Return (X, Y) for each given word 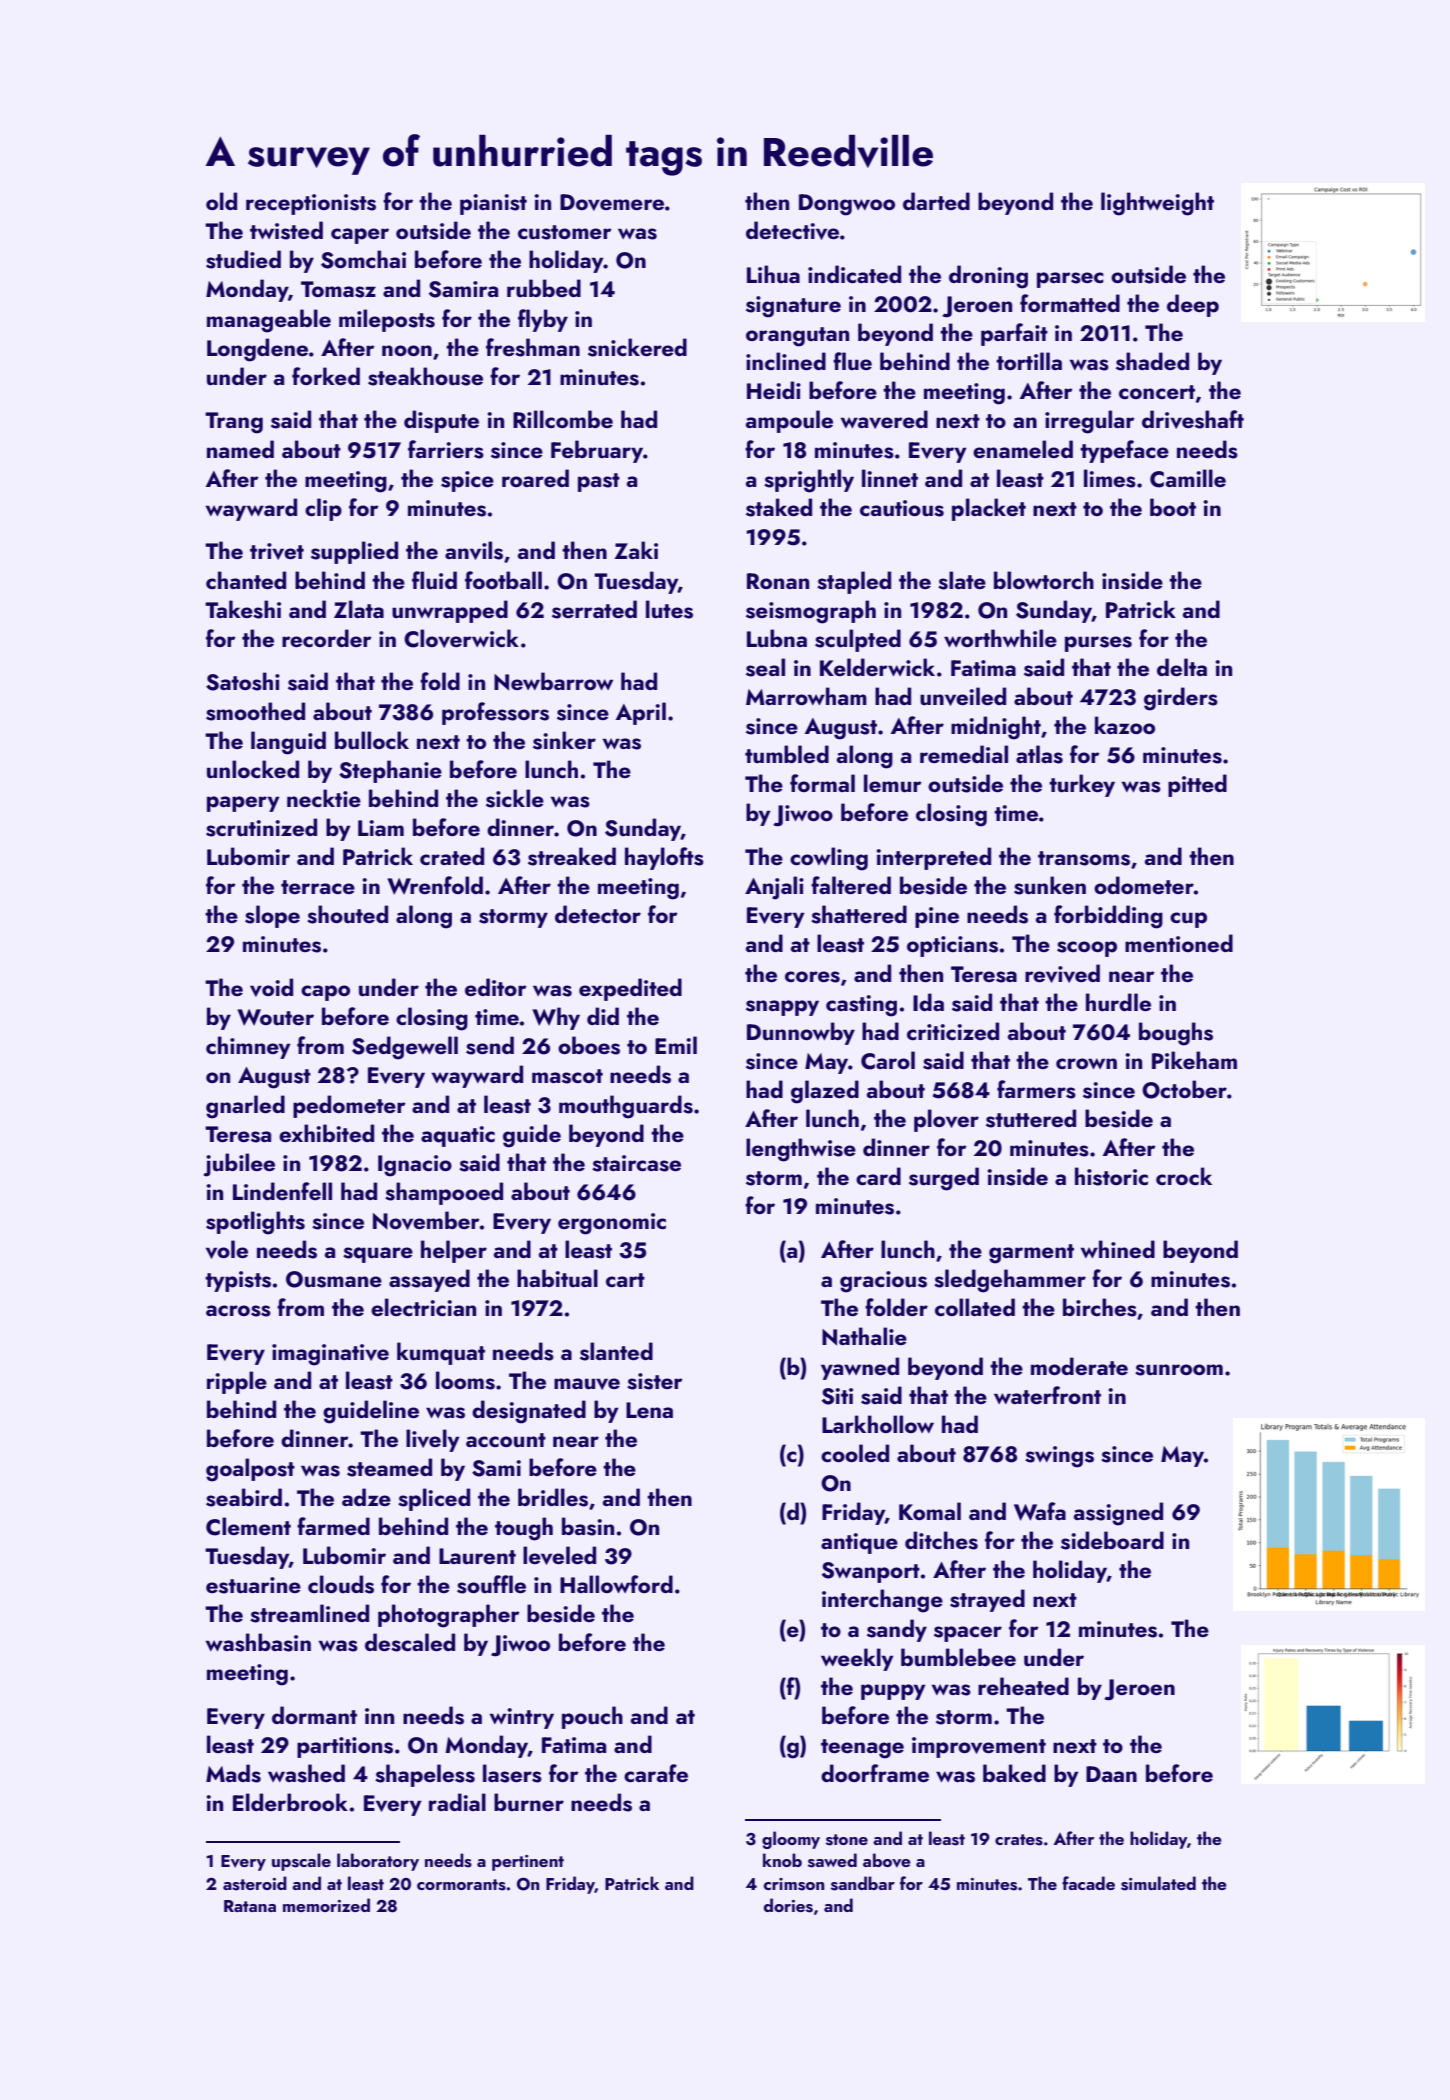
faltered (851, 885)
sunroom (1179, 1370)
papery (243, 804)
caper (360, 236)
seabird (244, 1497)
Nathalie (864, 1336)
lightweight (1157, 204)
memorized (326, 1905)
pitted (1197, 785)
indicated (854, 274)
